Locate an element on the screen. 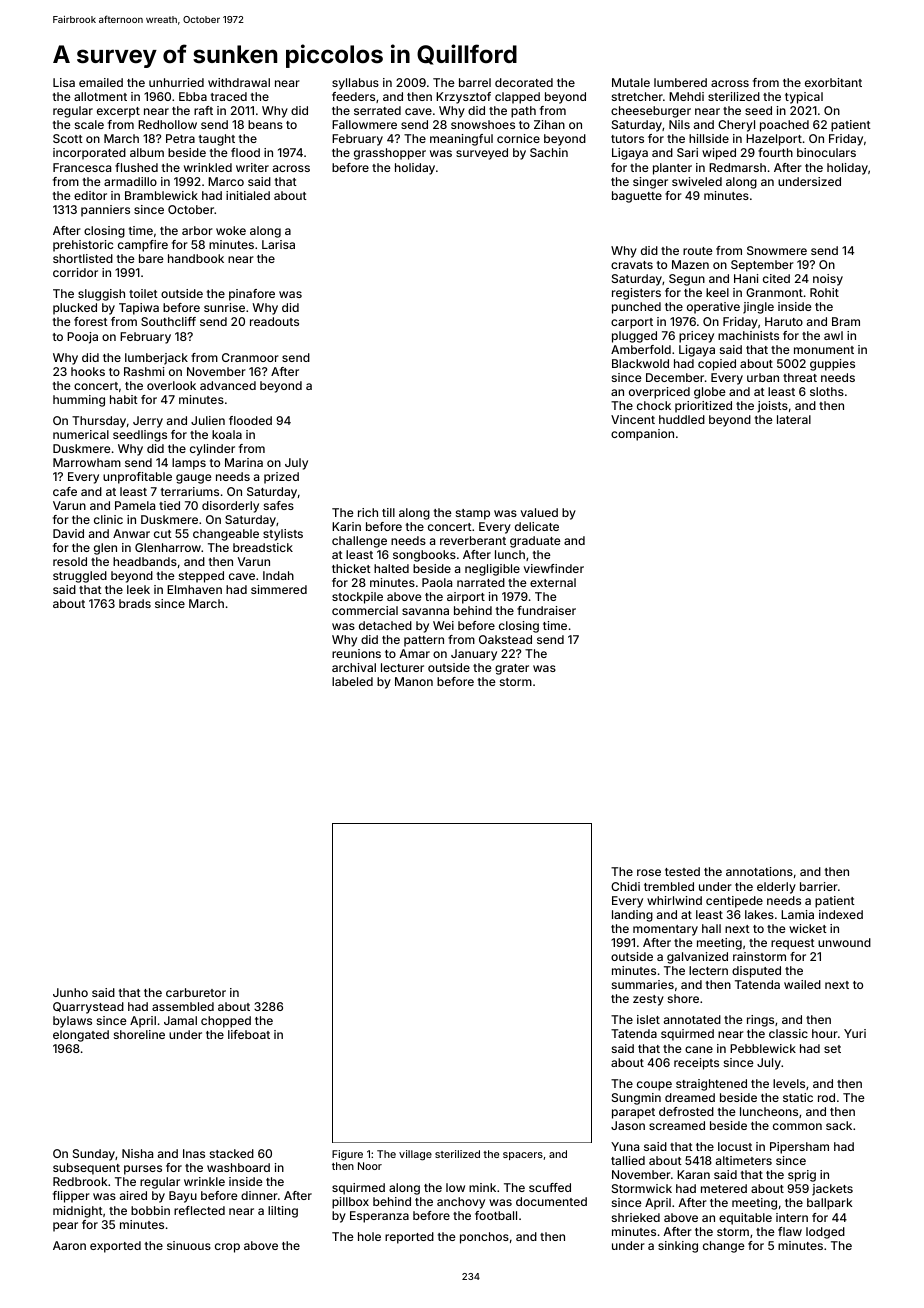  hole is located at coordinates (369, 1236).
